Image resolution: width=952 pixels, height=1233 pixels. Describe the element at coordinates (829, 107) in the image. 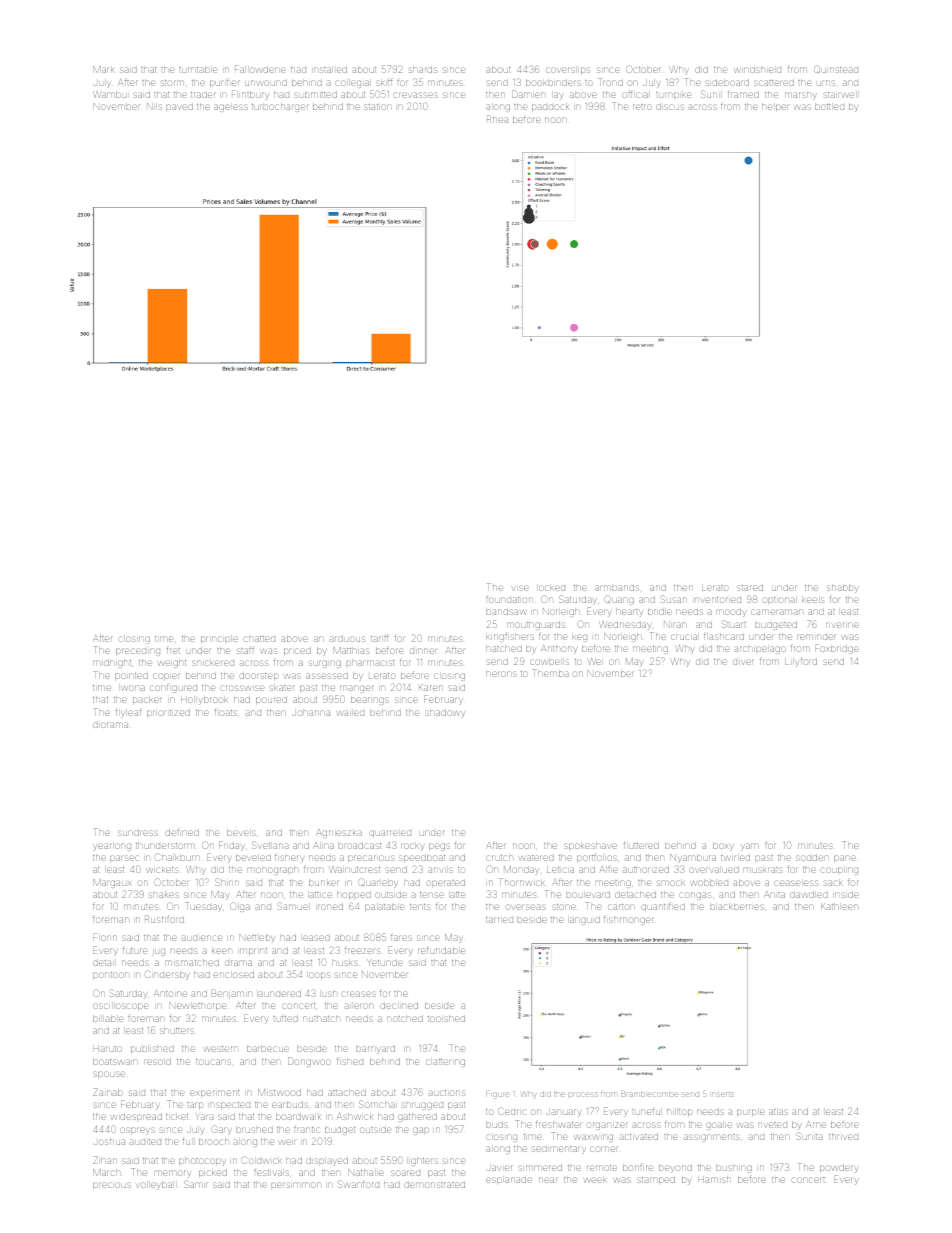

I see `bottled` at that location.
